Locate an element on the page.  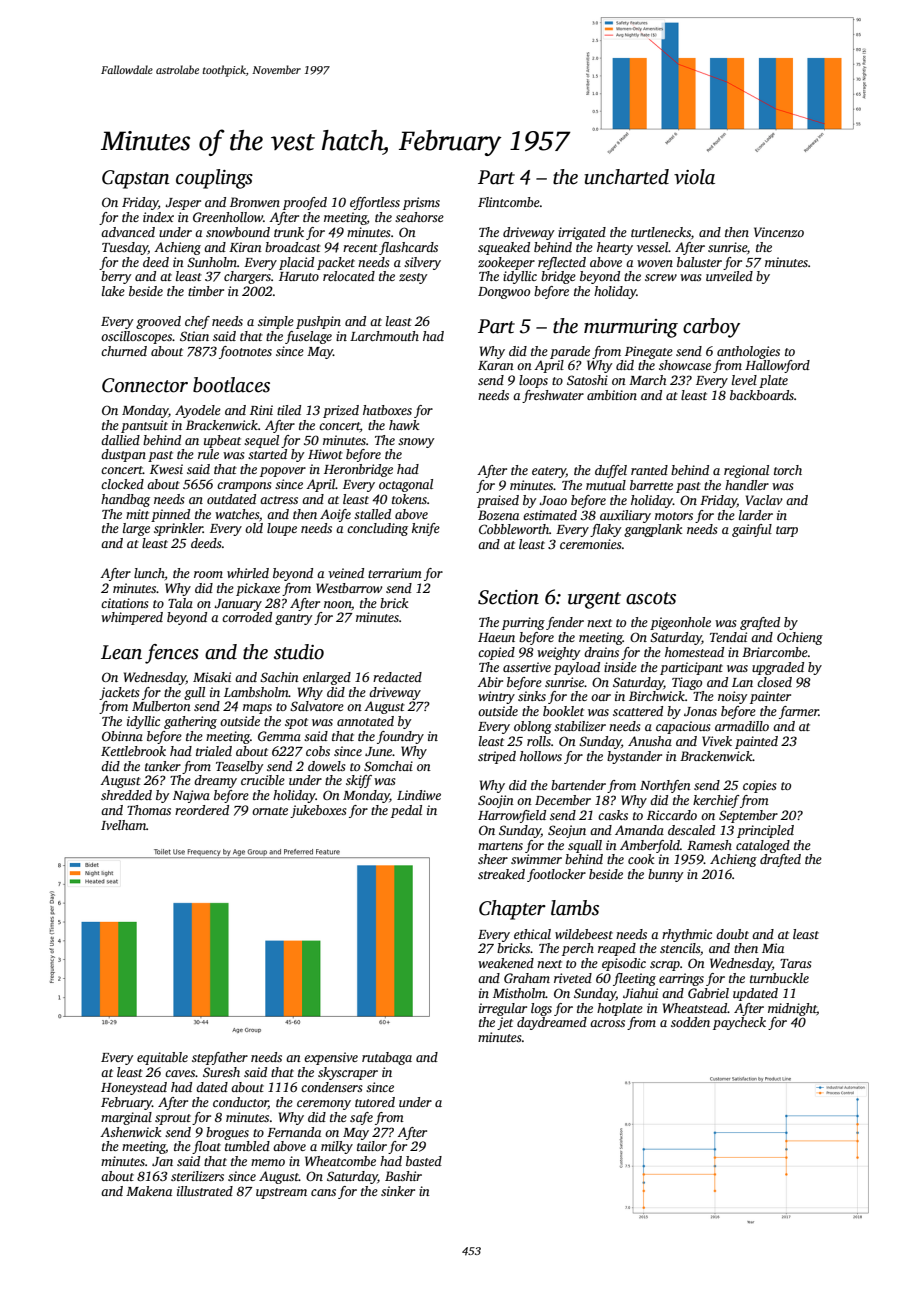
Vincenzo is located at coordinates (779, 232).
